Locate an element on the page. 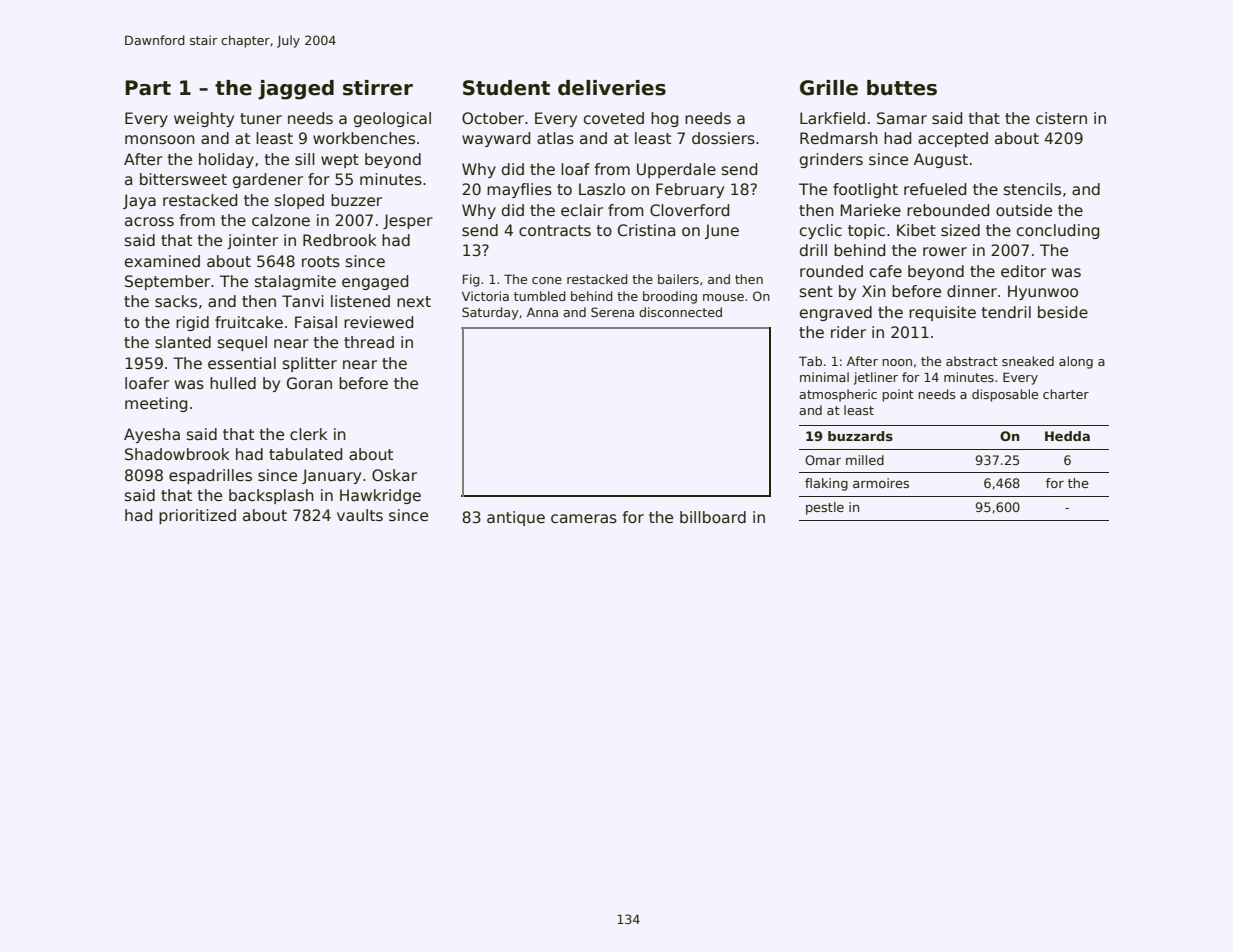  disposable is located at coordinates (1005, 395).
